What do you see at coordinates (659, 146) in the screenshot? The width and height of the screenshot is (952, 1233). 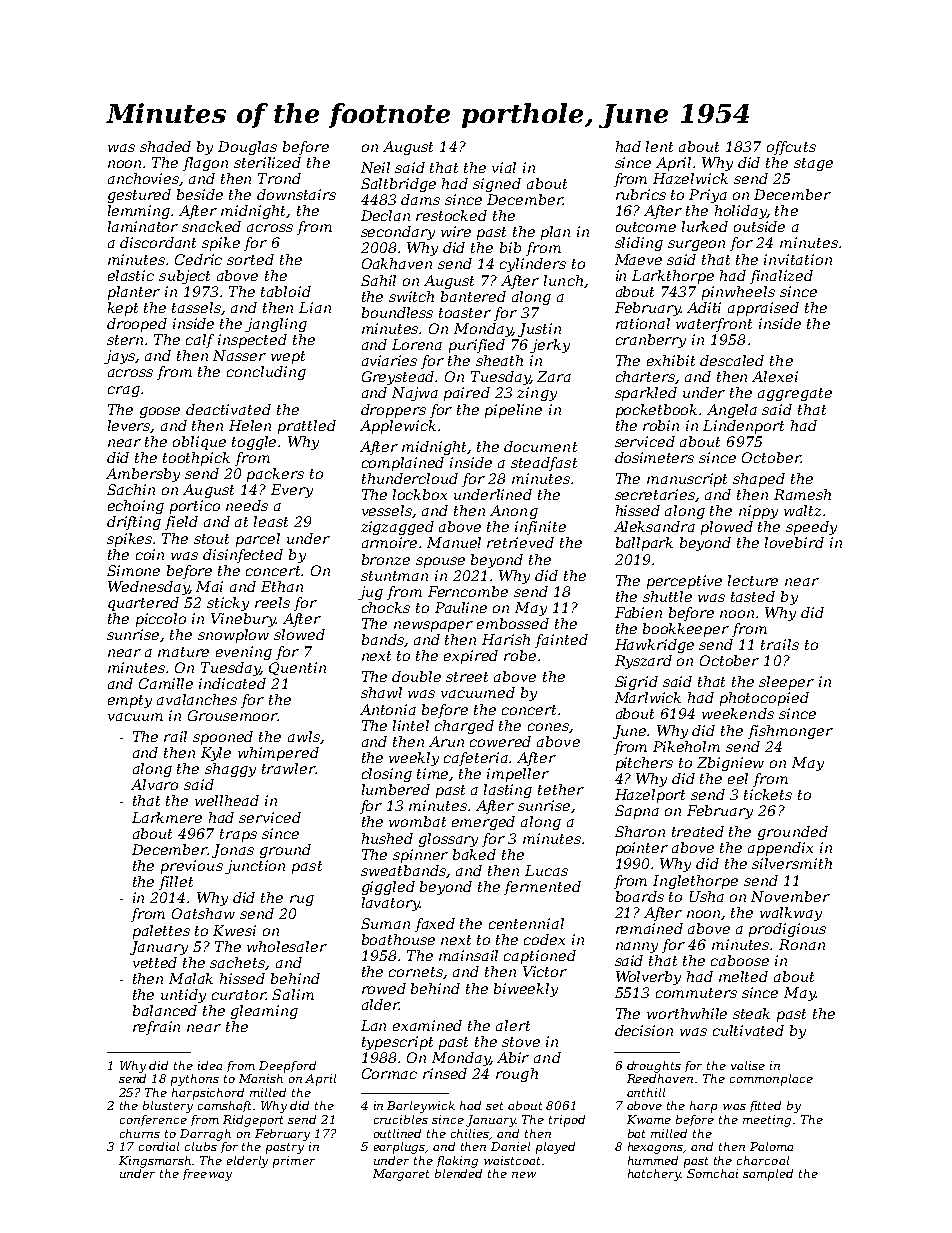 I see `lent` at bounding box center [659, 146].
